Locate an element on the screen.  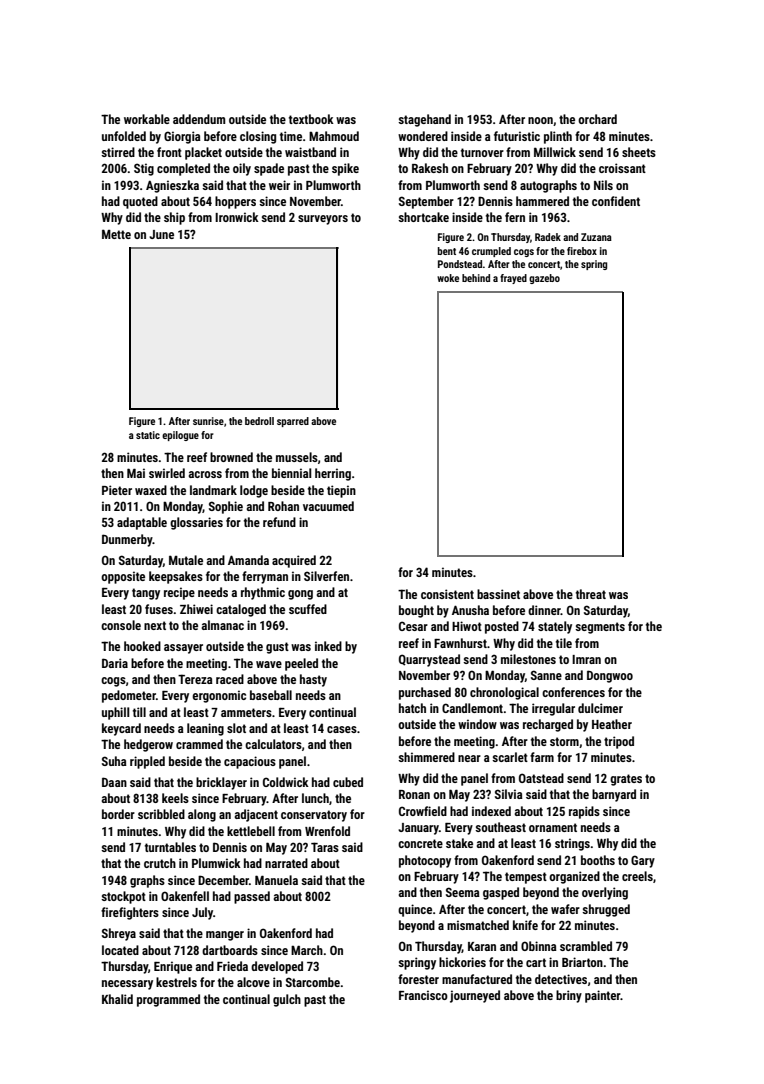
textbook is located at coordinates (311, 119).
